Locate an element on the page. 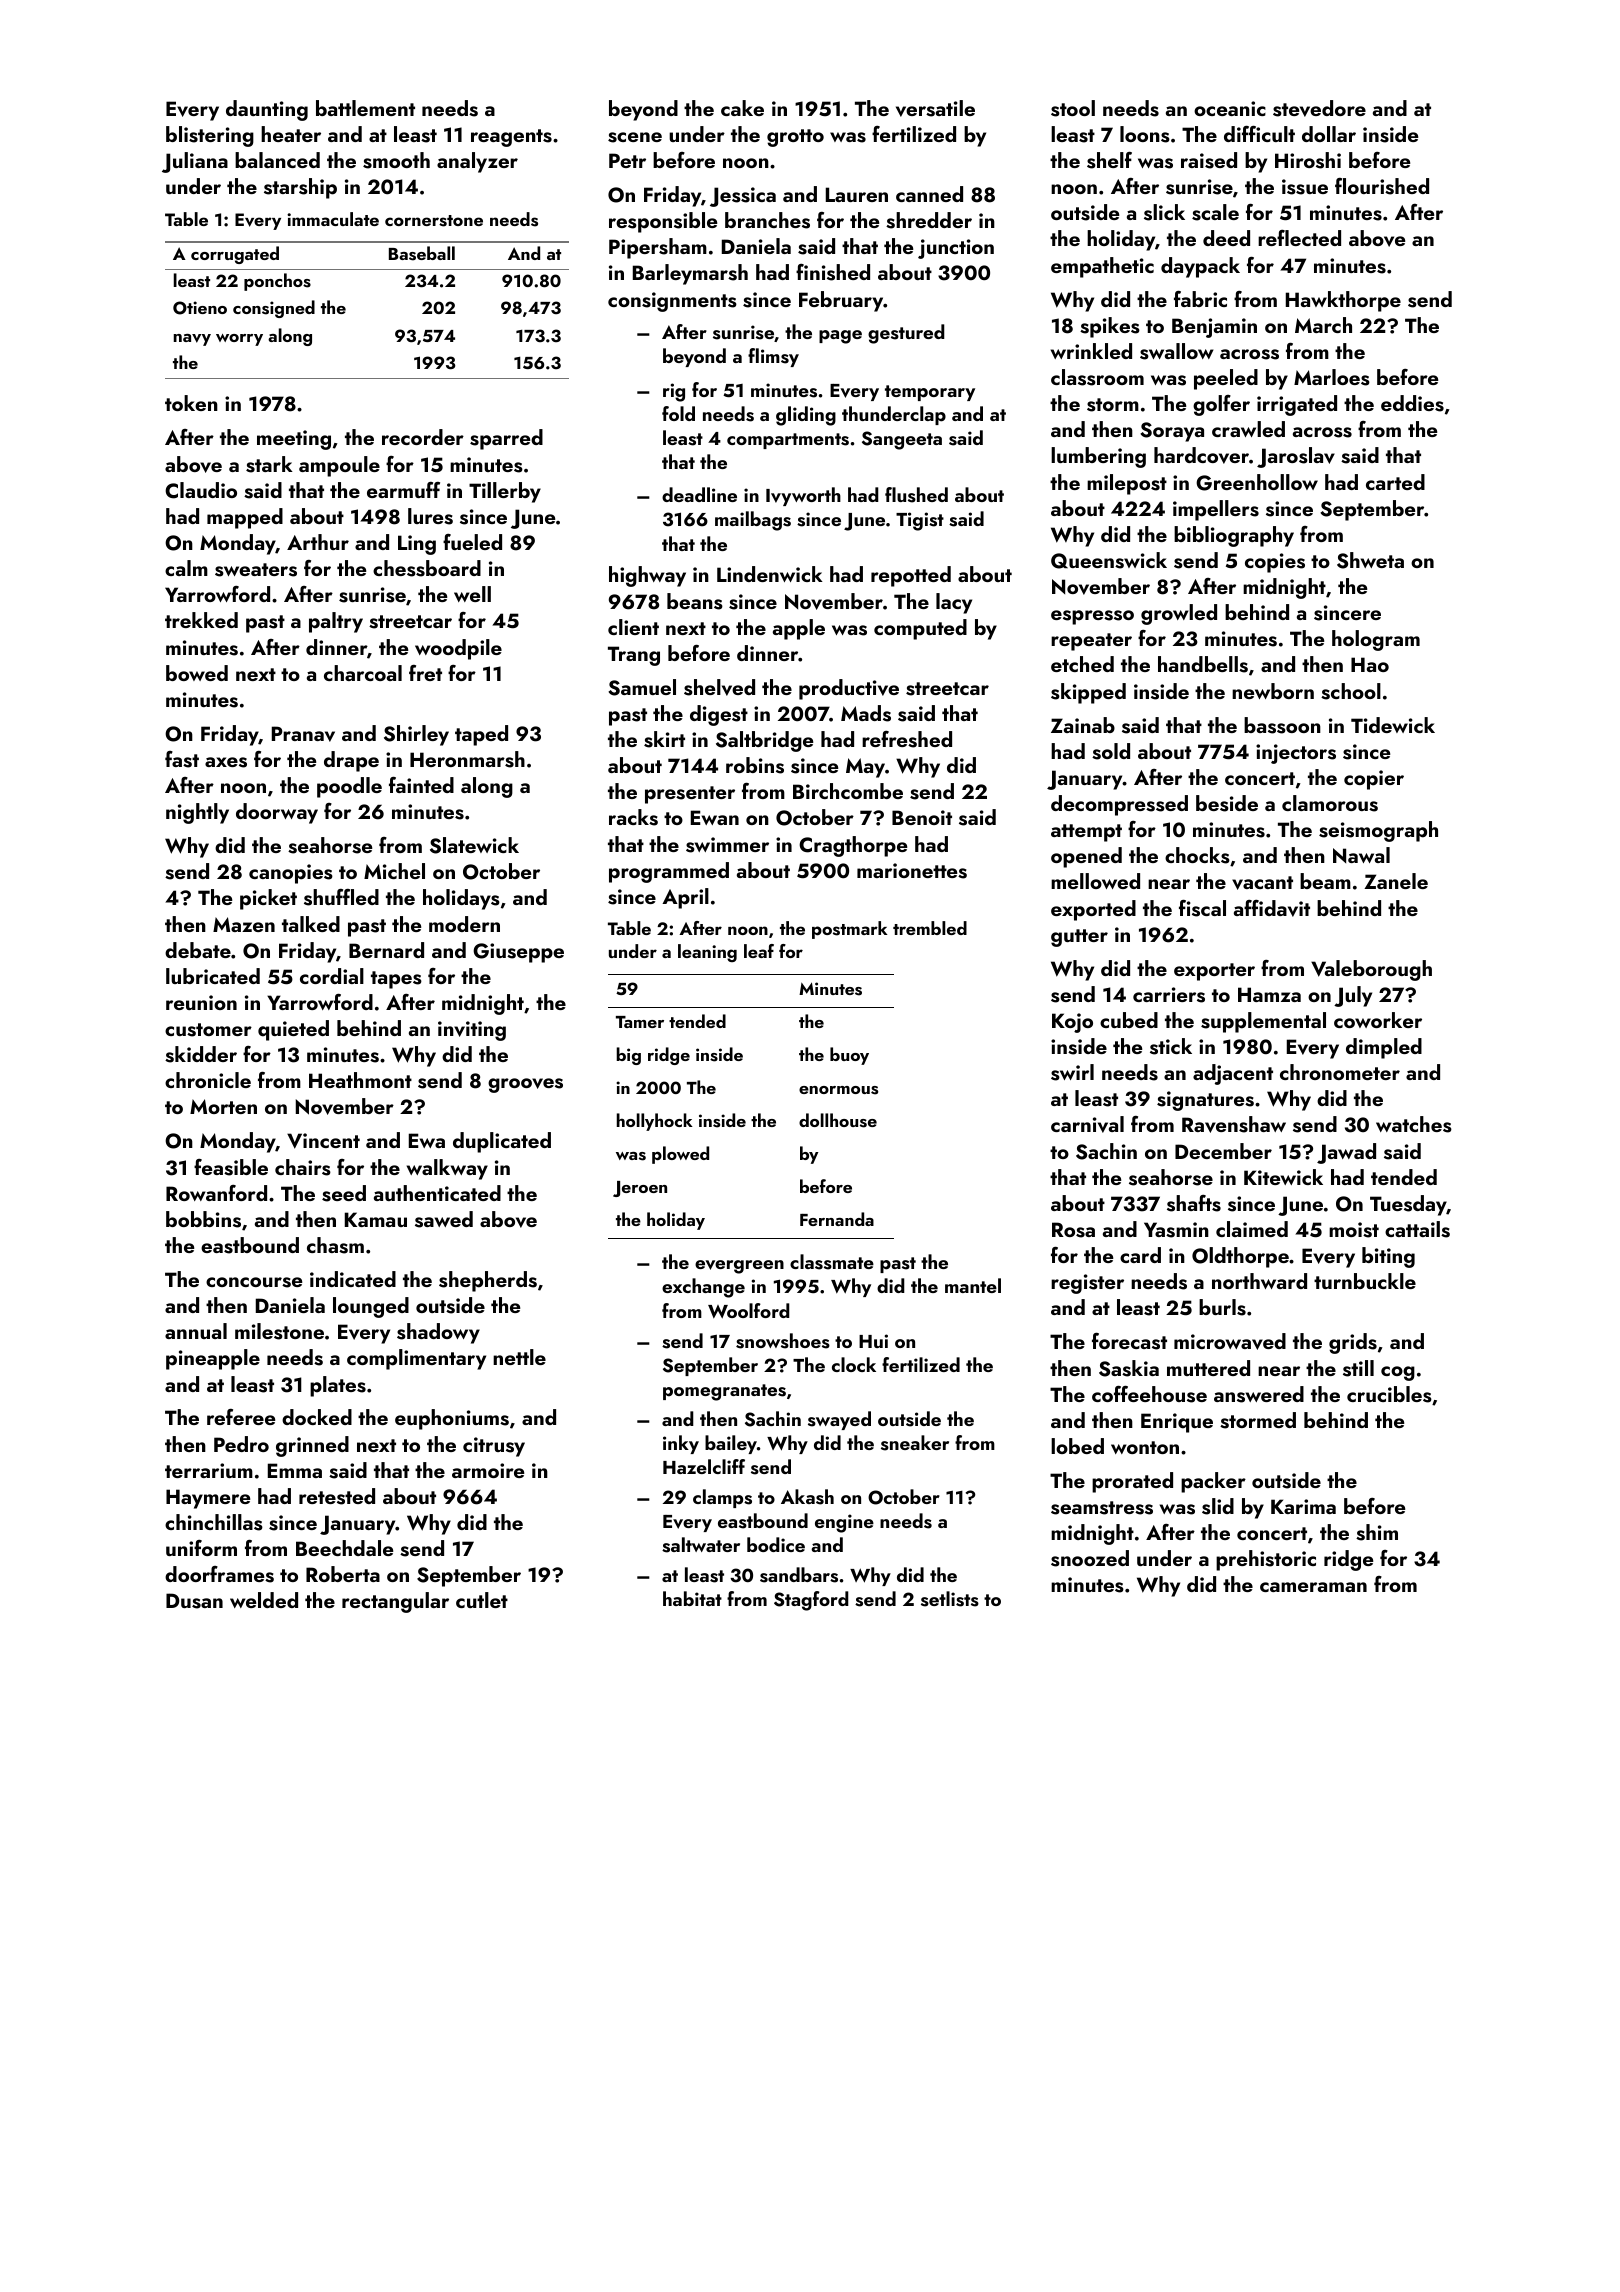 The height and width of the document is (2292, 1620). swallow is located at coordinates (1176, 351).
